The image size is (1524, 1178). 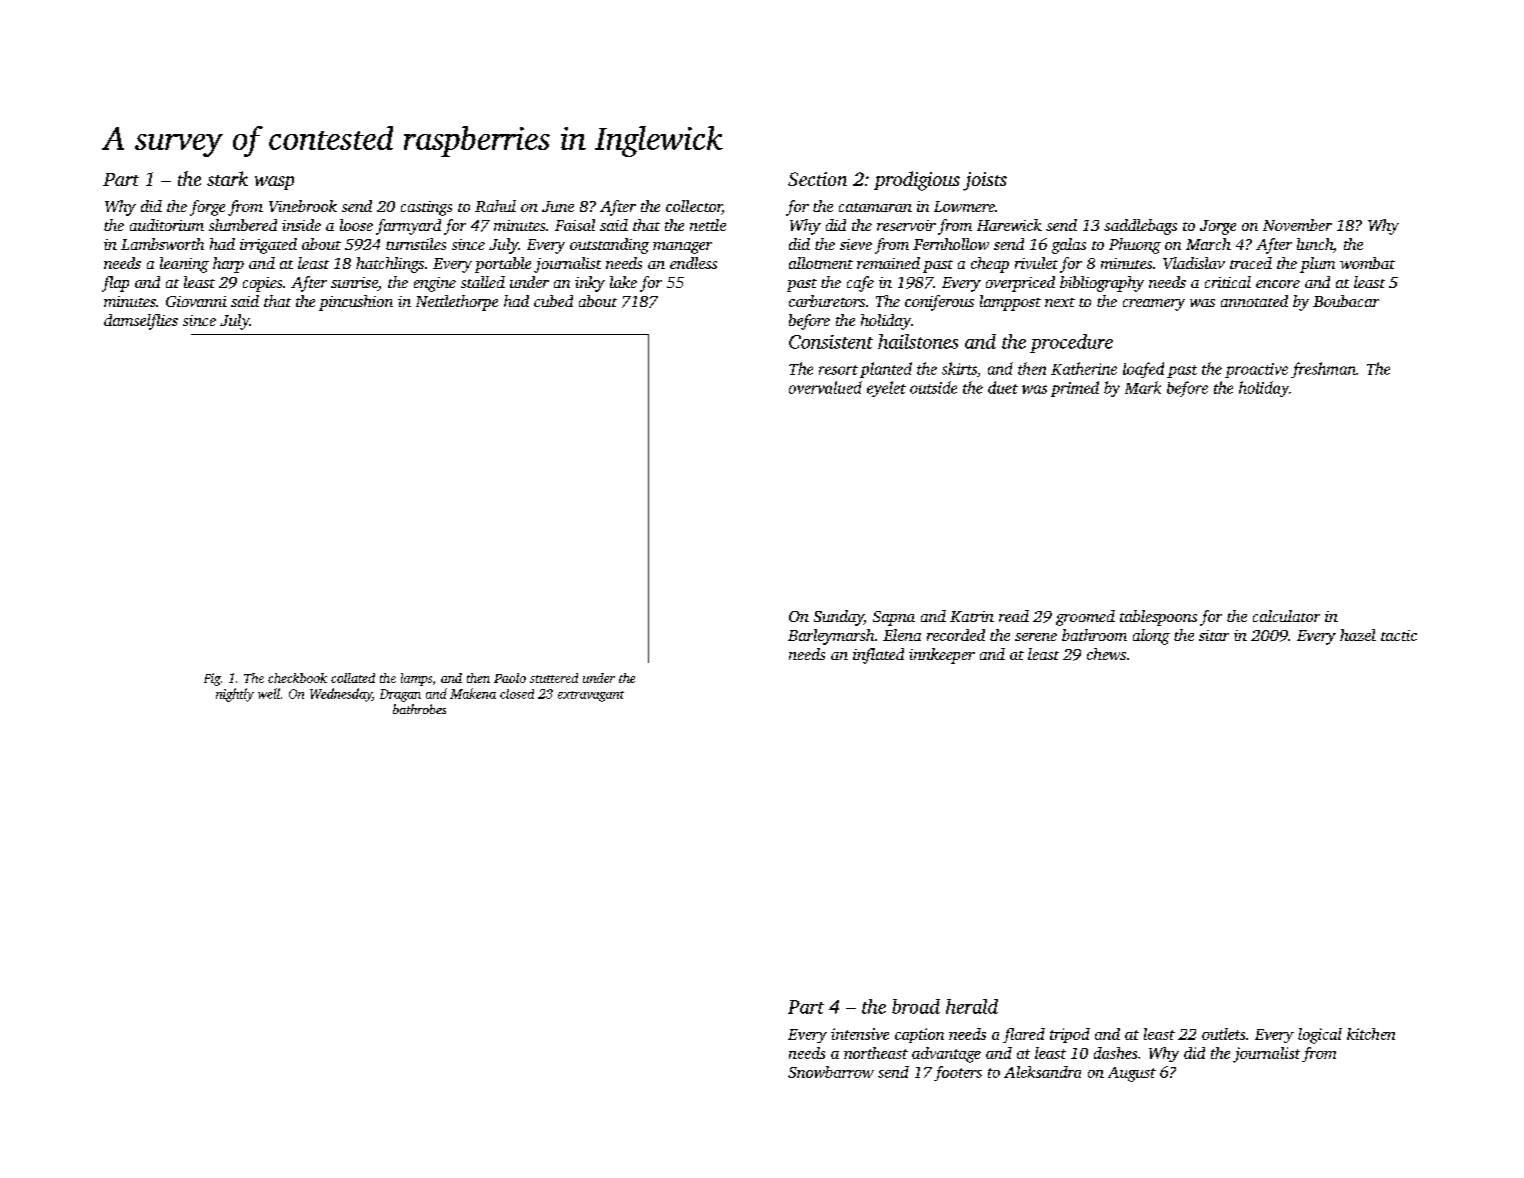 What do you see at coordinates (1286, 616) in the page?
I see `calculator` at bounding box center [1286, 616].
